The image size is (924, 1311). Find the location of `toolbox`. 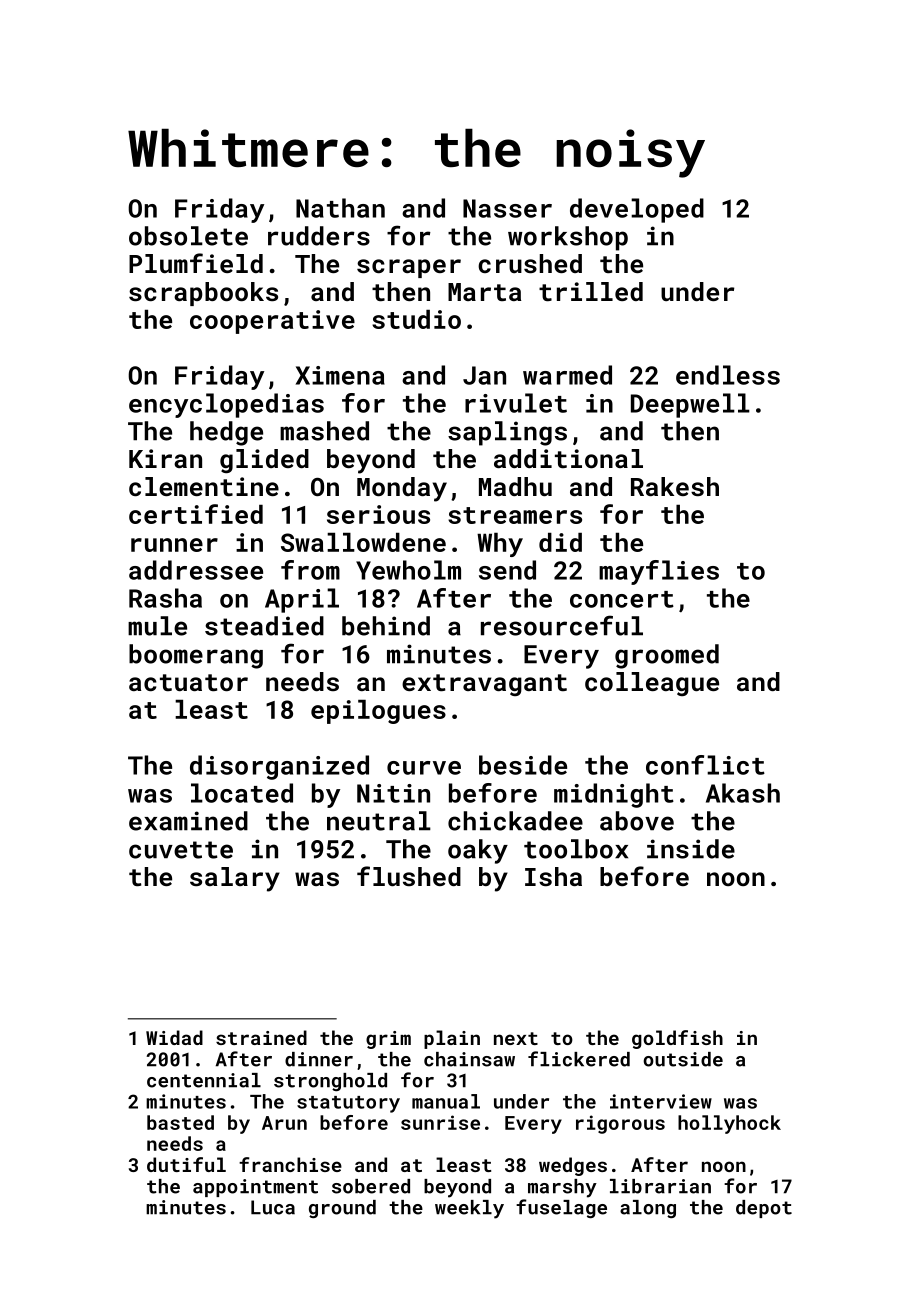

toolbox is located at coordinates (576, 849).
